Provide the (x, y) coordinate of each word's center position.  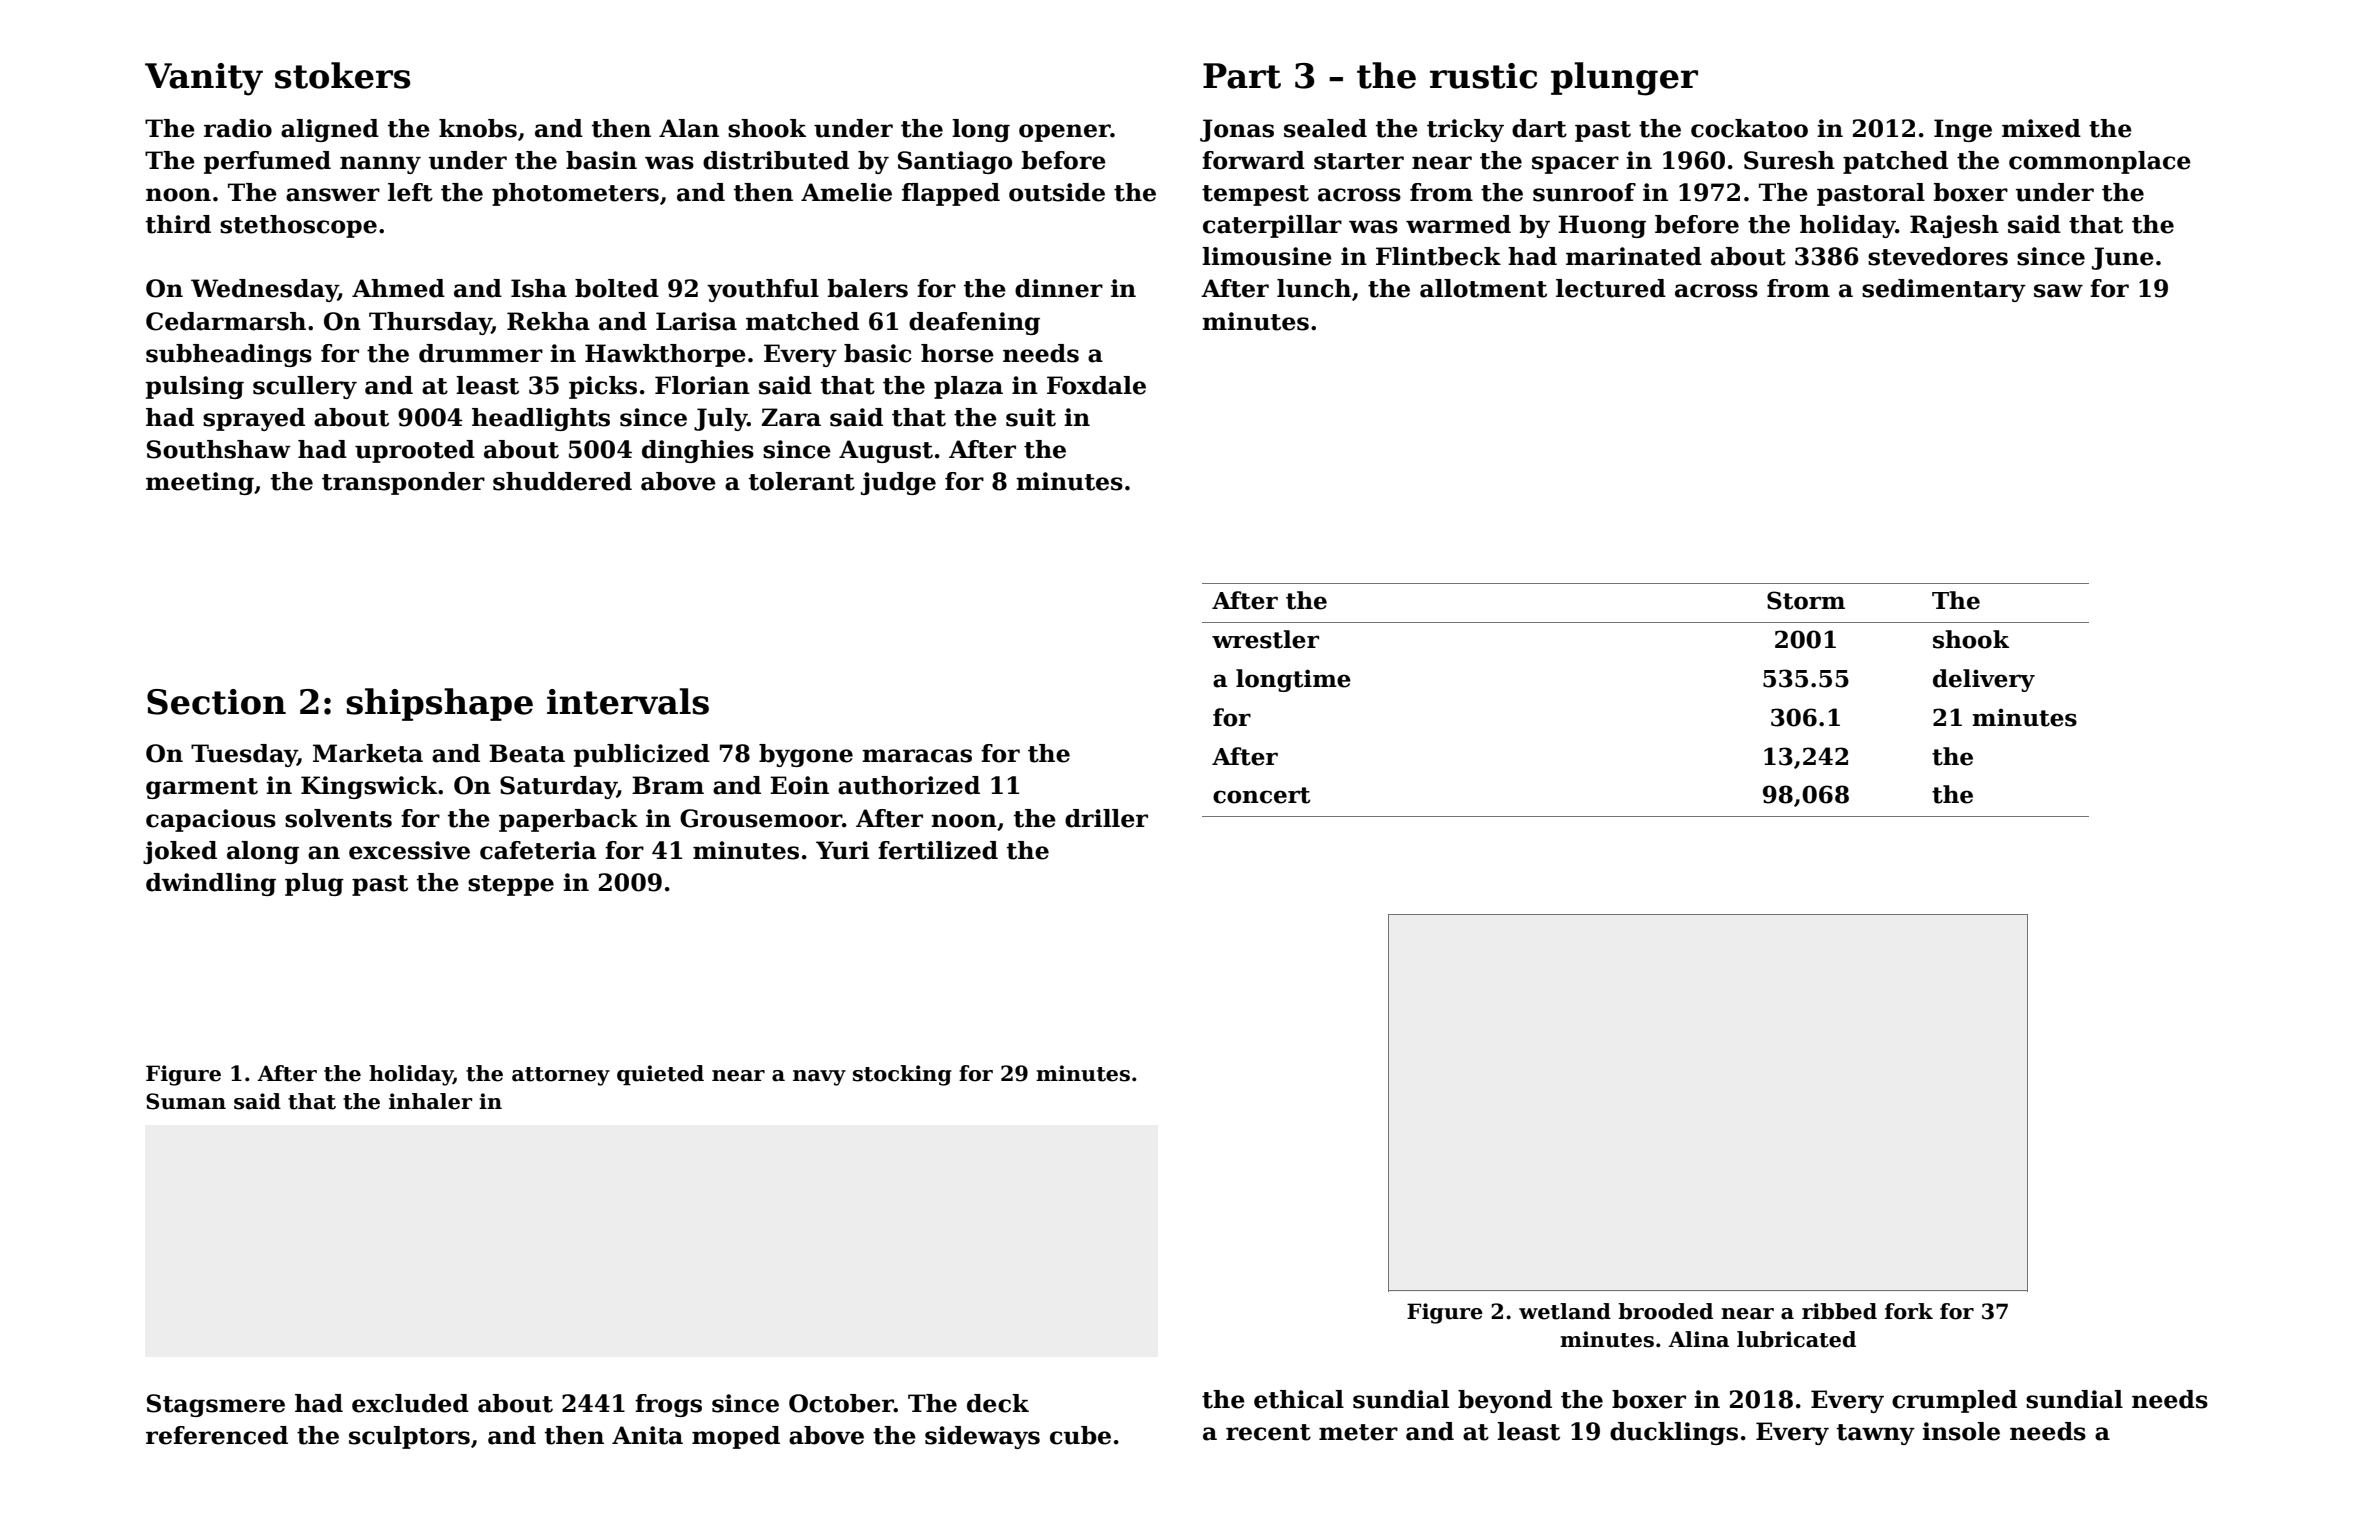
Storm (1806, 600)
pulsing (195, 387)
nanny (380, 165)
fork (1909, 1311)
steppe (511, 885)
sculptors (409, 1437)
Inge (1963, 130)
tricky (1465, 130)
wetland (1565, 1311)
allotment (1483, 288)
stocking (902, 1075)
